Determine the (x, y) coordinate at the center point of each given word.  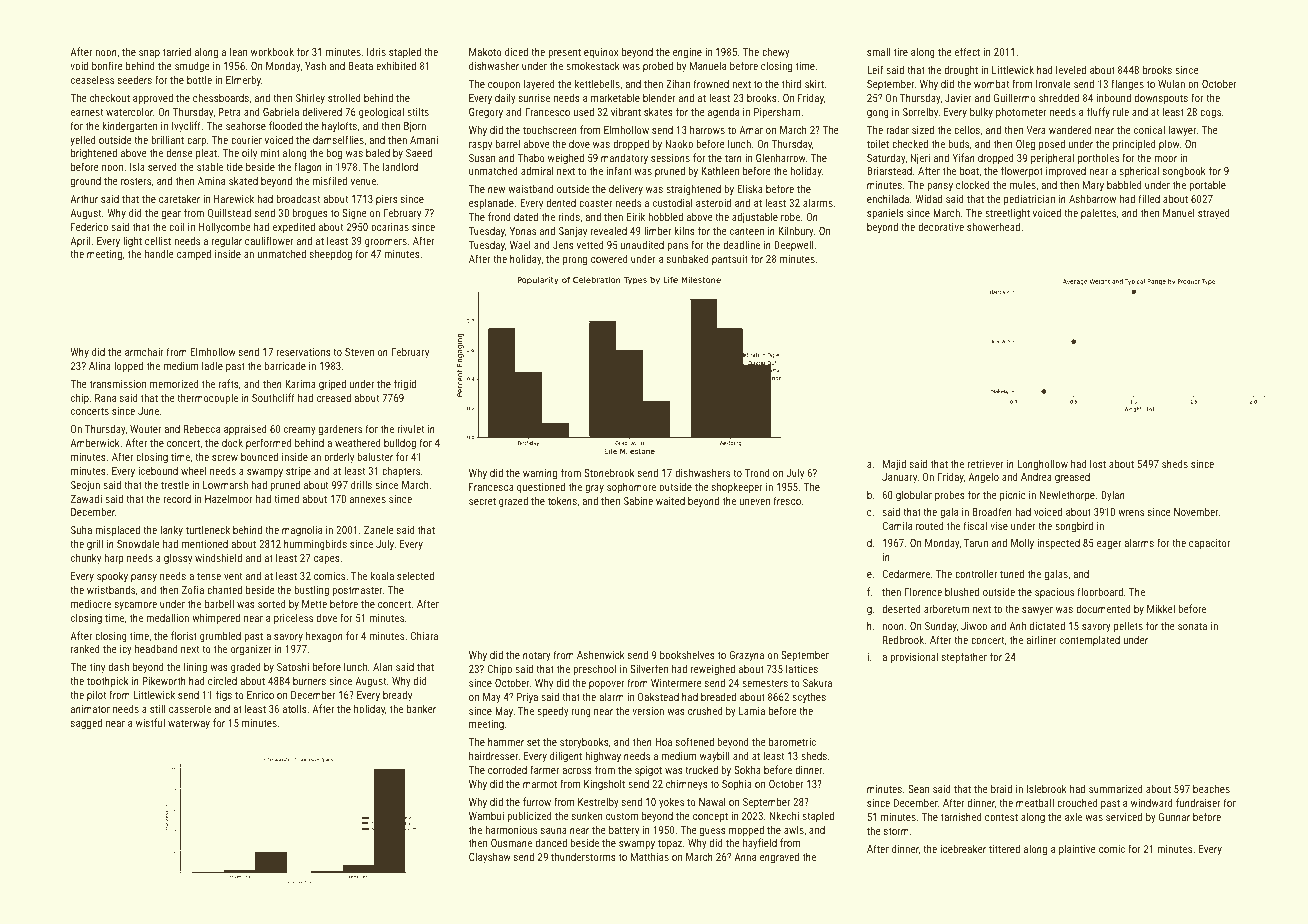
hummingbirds (315, 545)
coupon (504, 86)
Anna (745, 857)
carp (196, 142)
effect (967, 51)
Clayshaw (490, 858)
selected (415, 575)
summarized (1116, 788)
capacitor (1209, 544)
